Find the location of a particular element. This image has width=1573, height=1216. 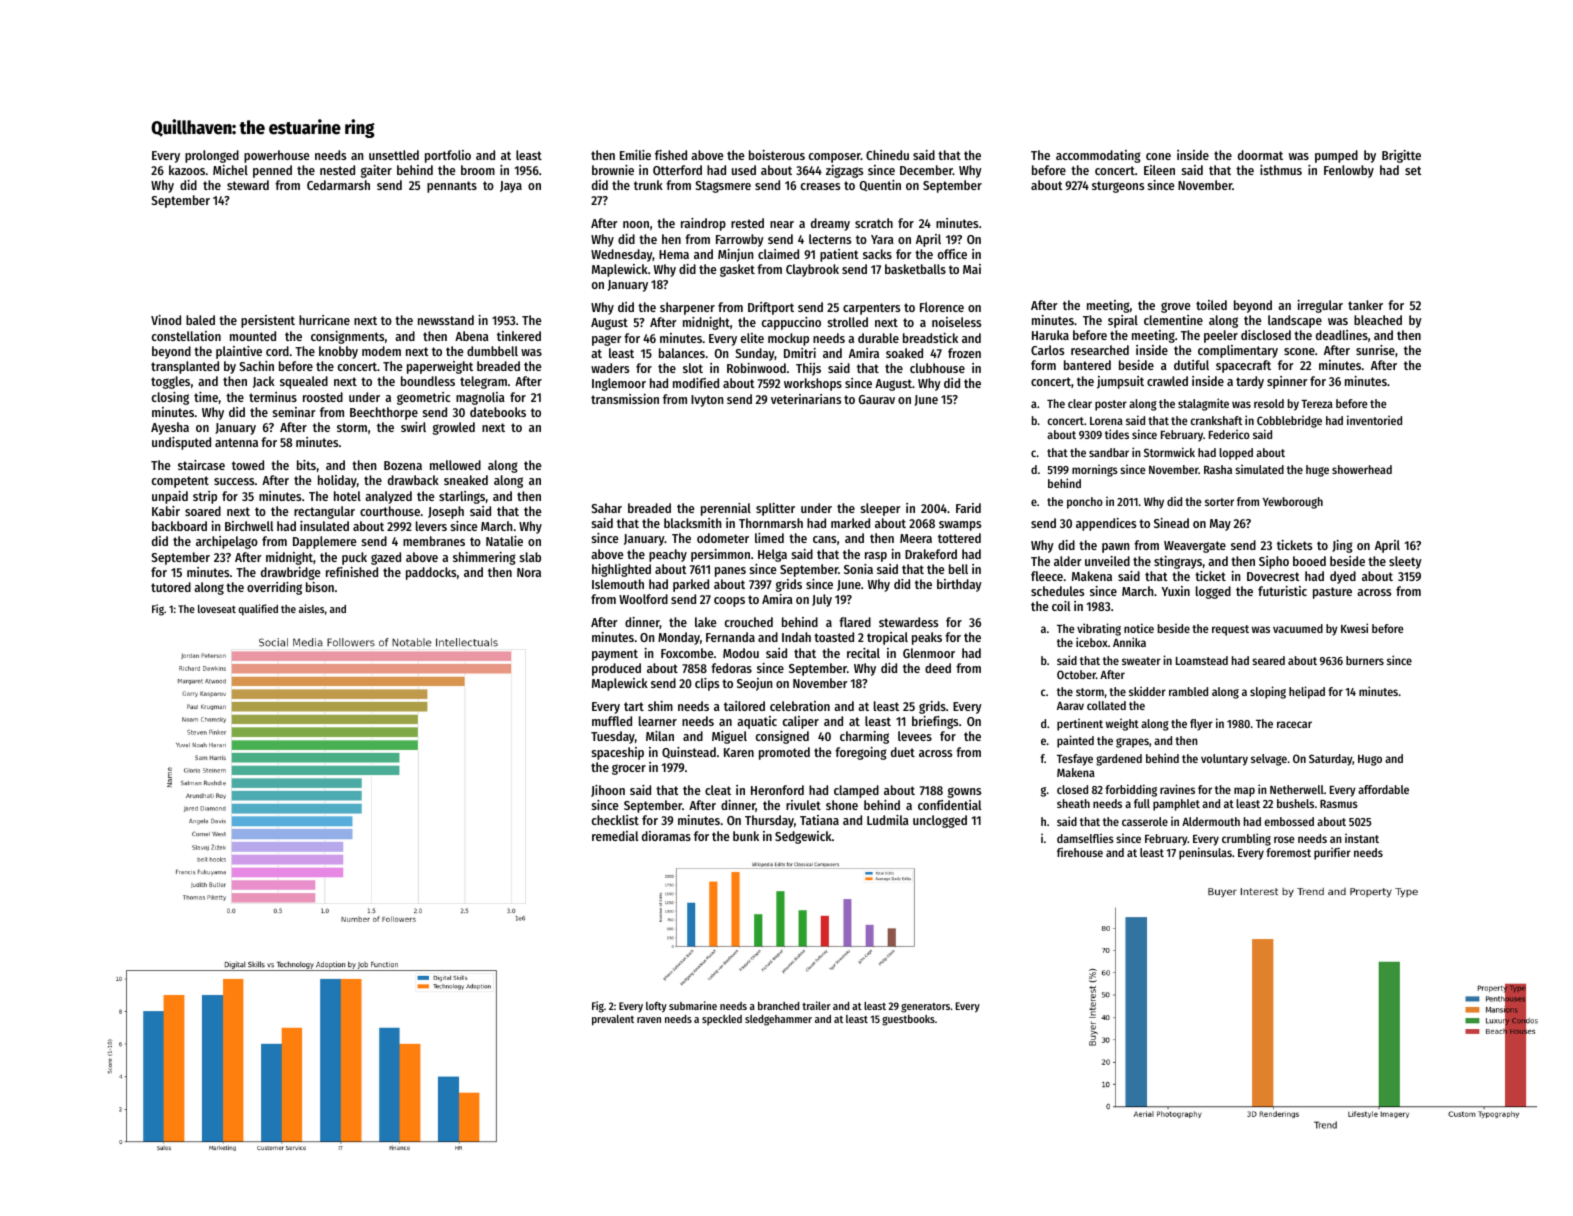

guestbooks is located at coordinates (908, 1020).
